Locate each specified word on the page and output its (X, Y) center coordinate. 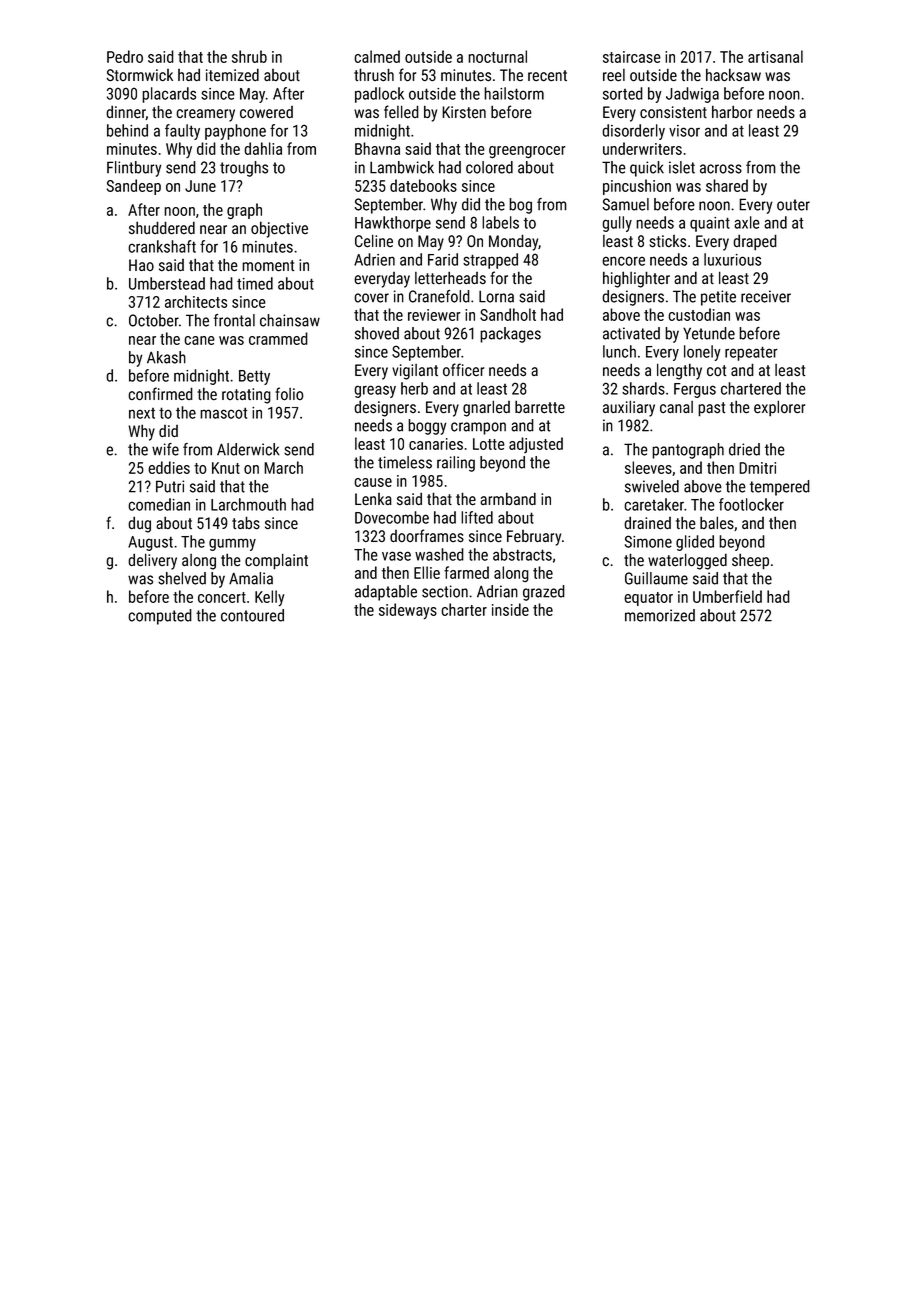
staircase (632, 57)
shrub (249, 56)
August (150, 543)
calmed (377, 56)
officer (463, 370)
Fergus (695, 390)
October (154, 320)
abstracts (522, 554)
